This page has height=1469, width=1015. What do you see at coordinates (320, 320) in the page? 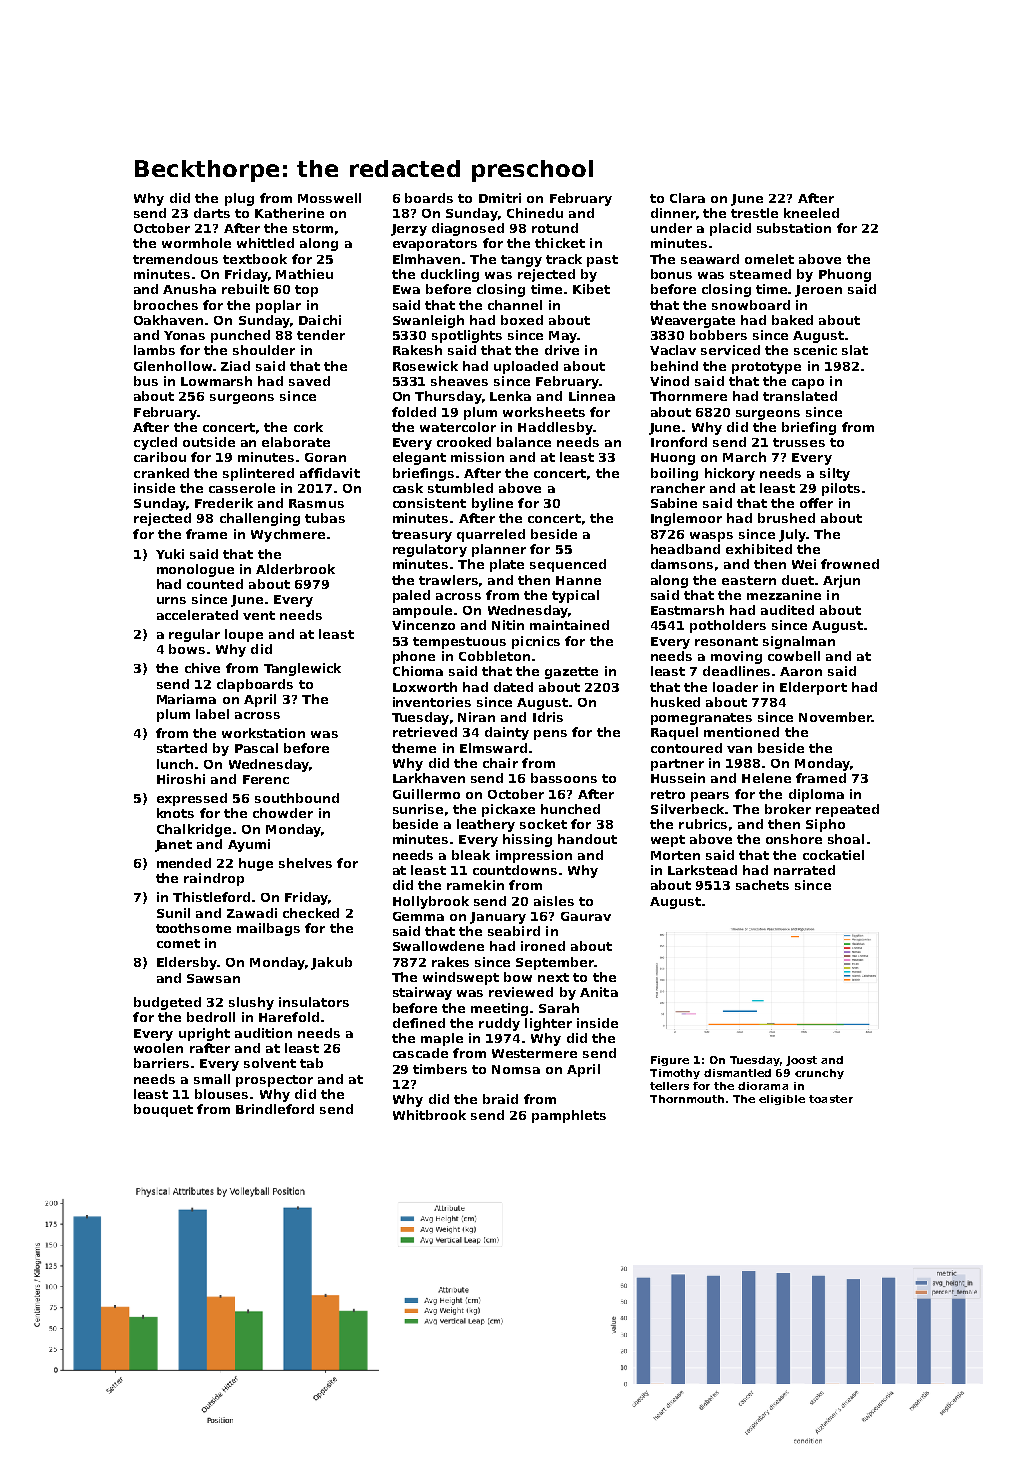
I see `Daichi` at bounding box center [320, 320].
